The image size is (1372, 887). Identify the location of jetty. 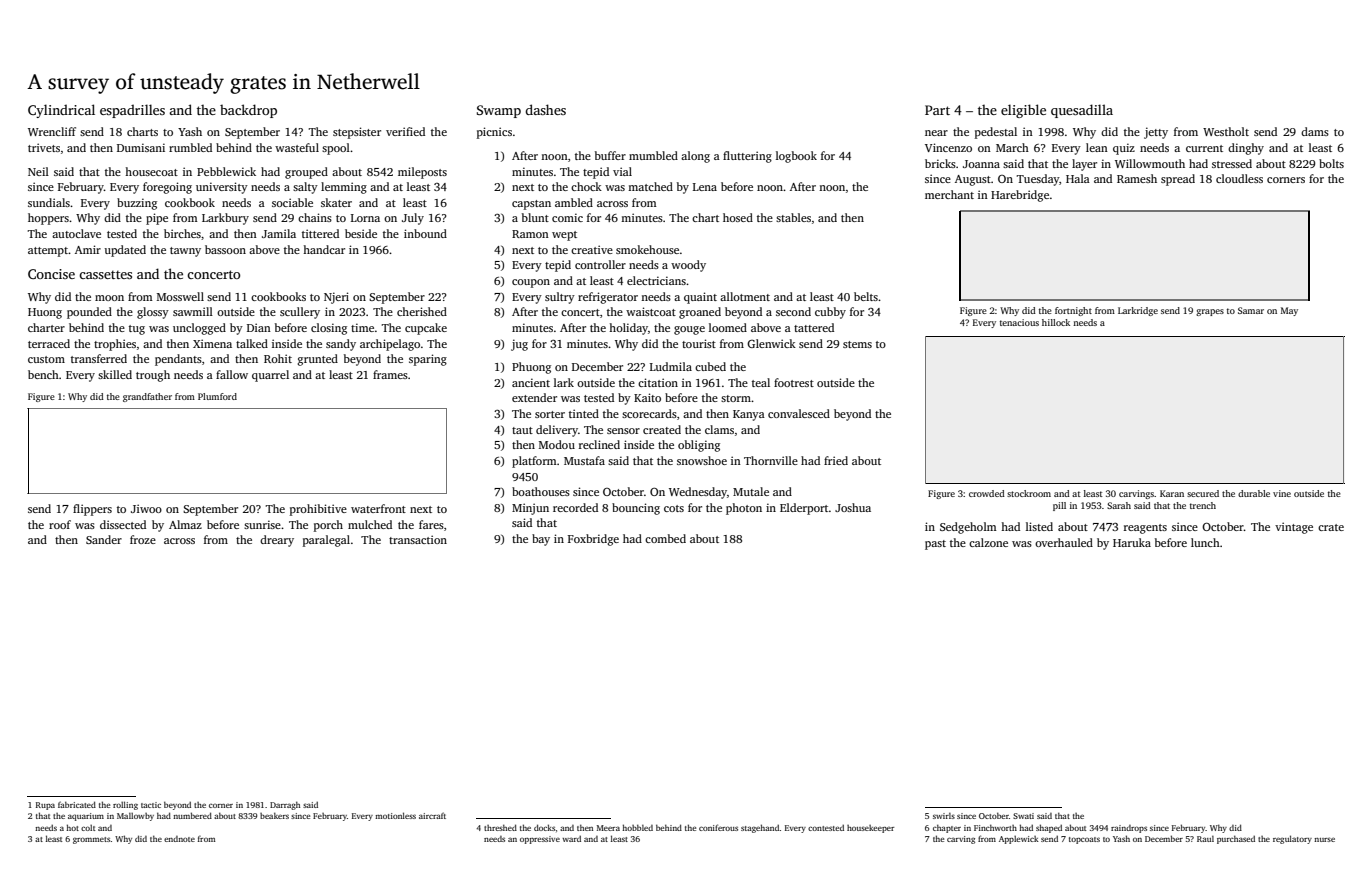
(1156, 133).
